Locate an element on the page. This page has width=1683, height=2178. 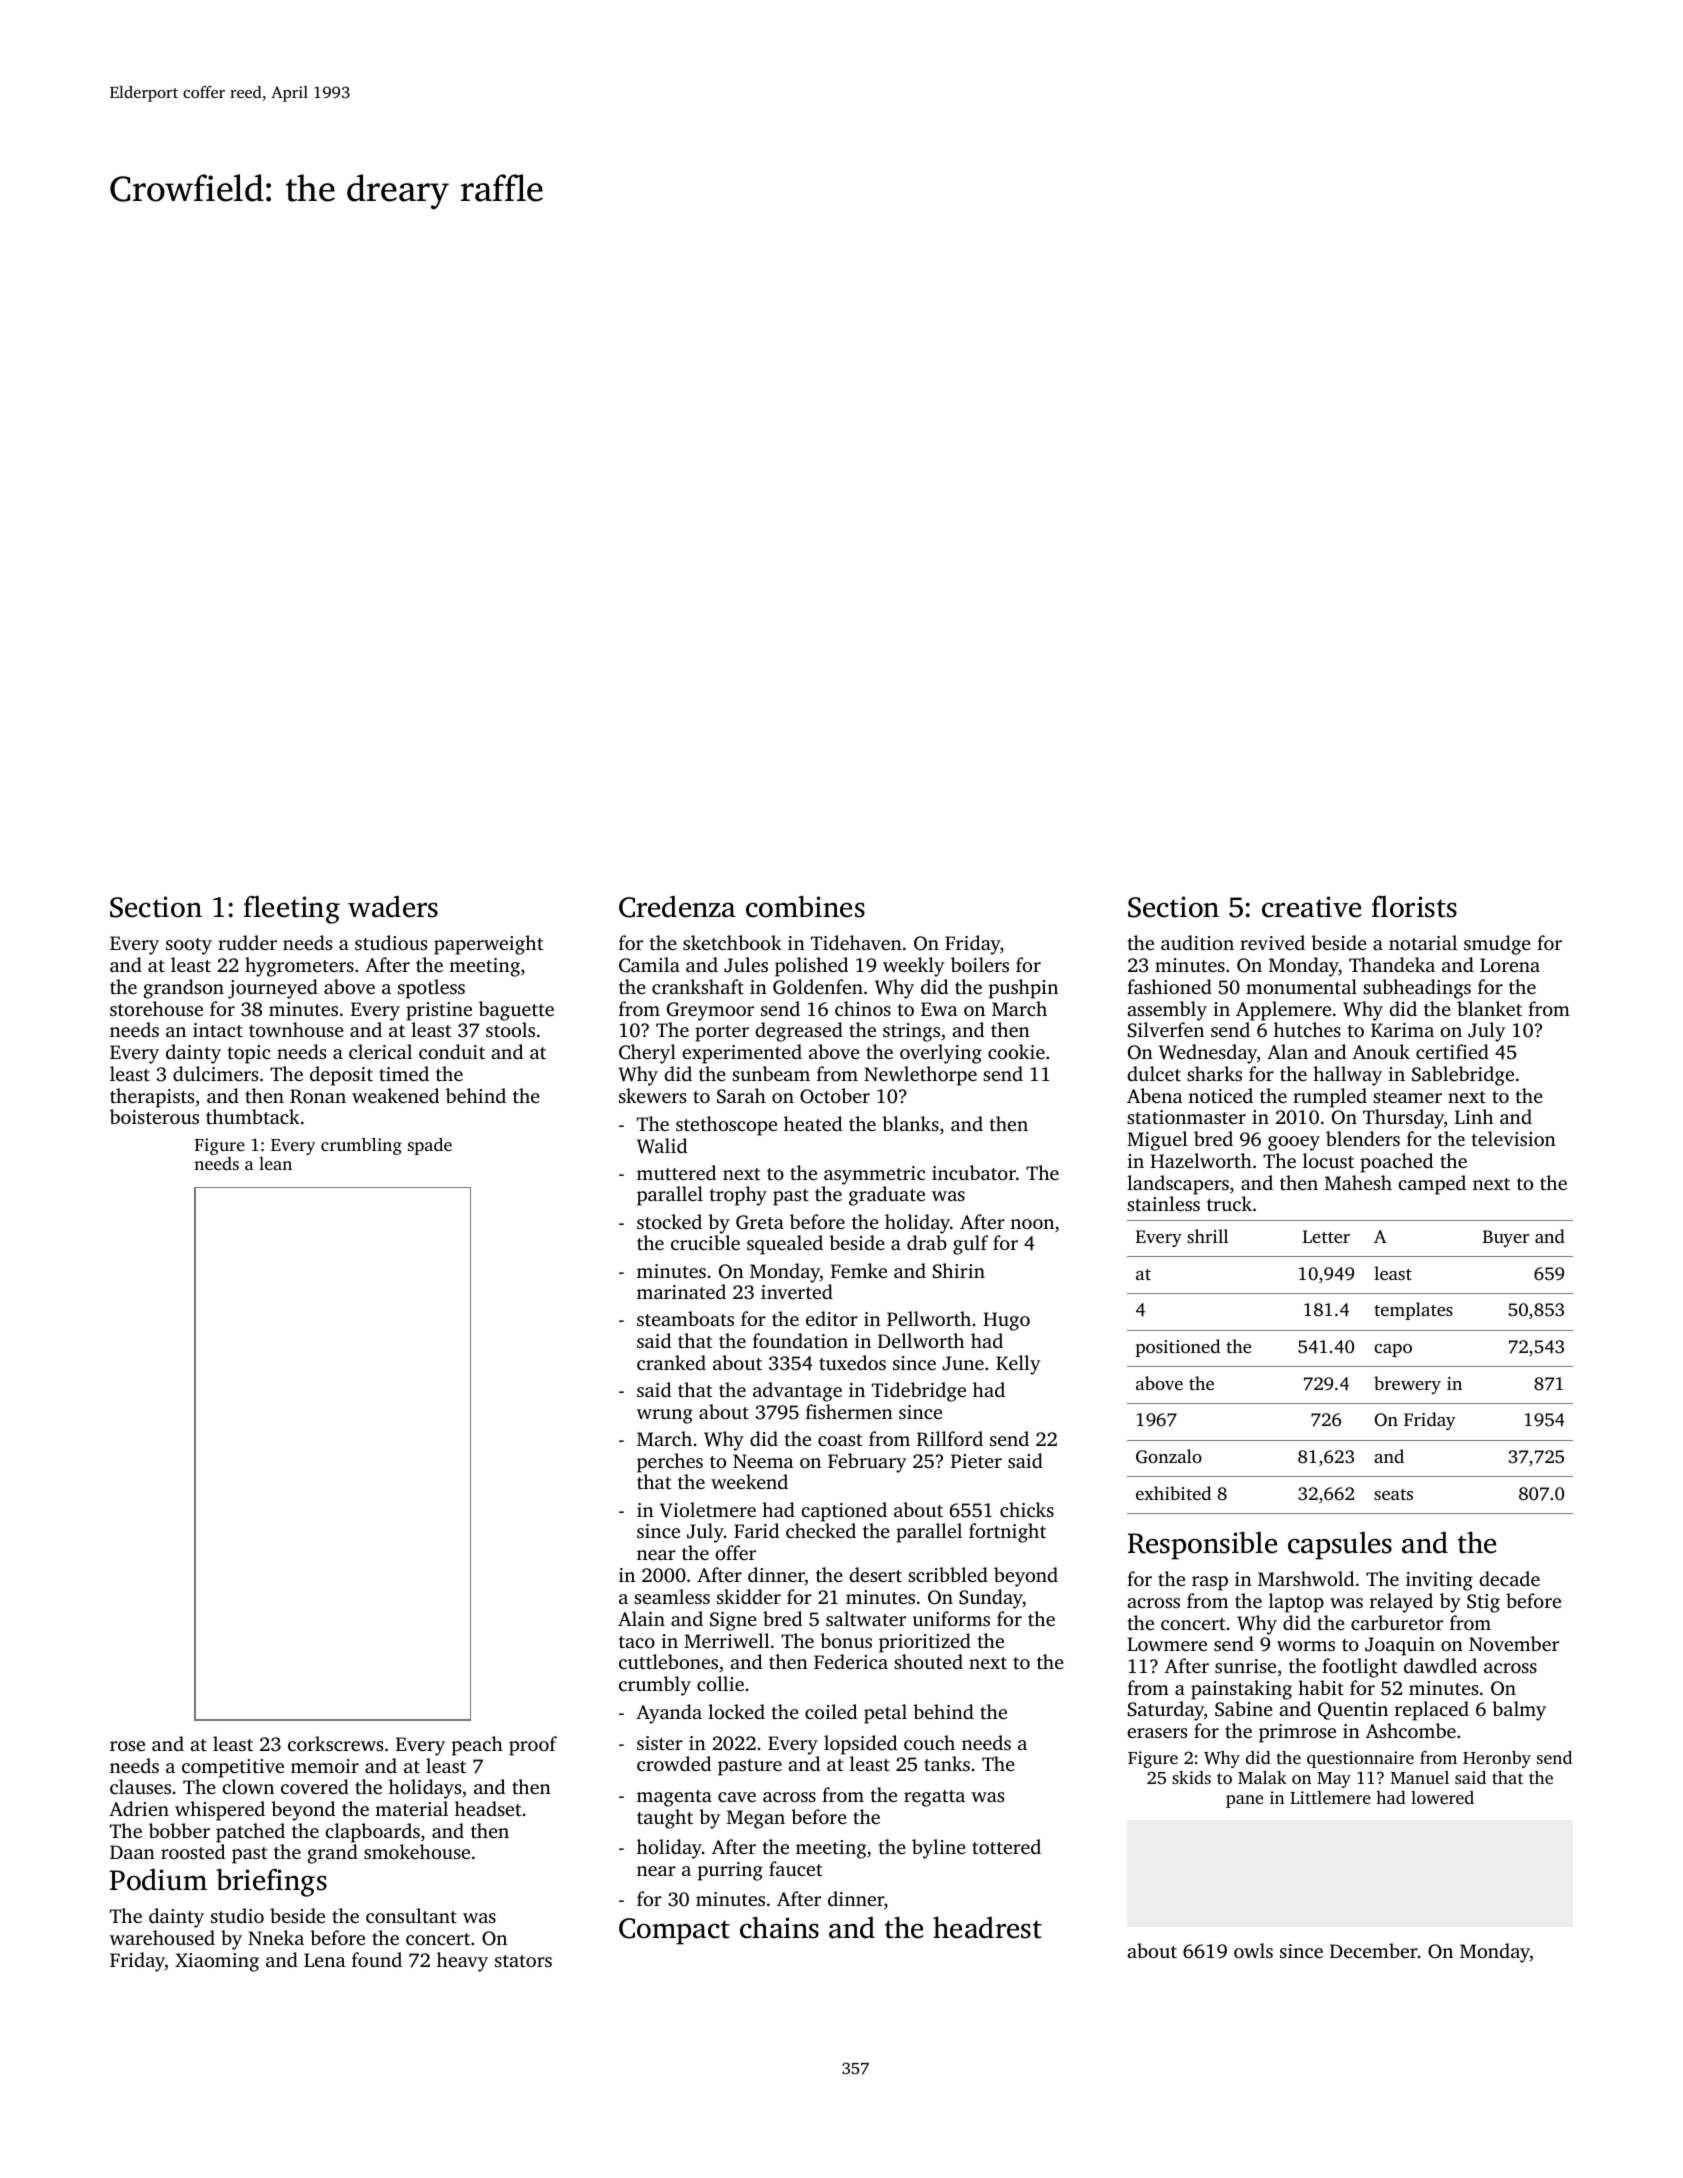
lean is located at coordinates (275, 1163).
